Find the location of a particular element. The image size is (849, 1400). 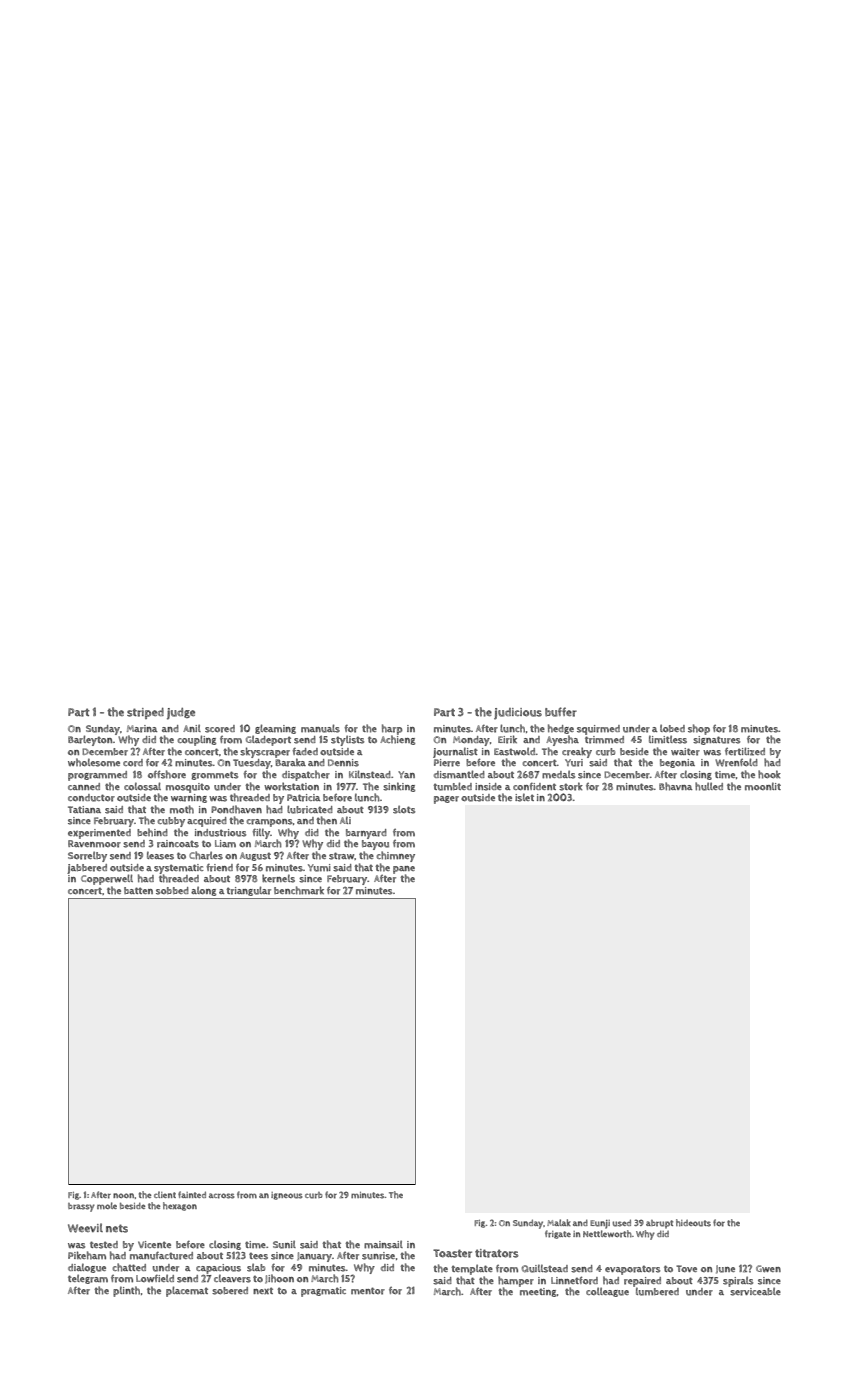

judicious is located at coordinates (518, 714).
